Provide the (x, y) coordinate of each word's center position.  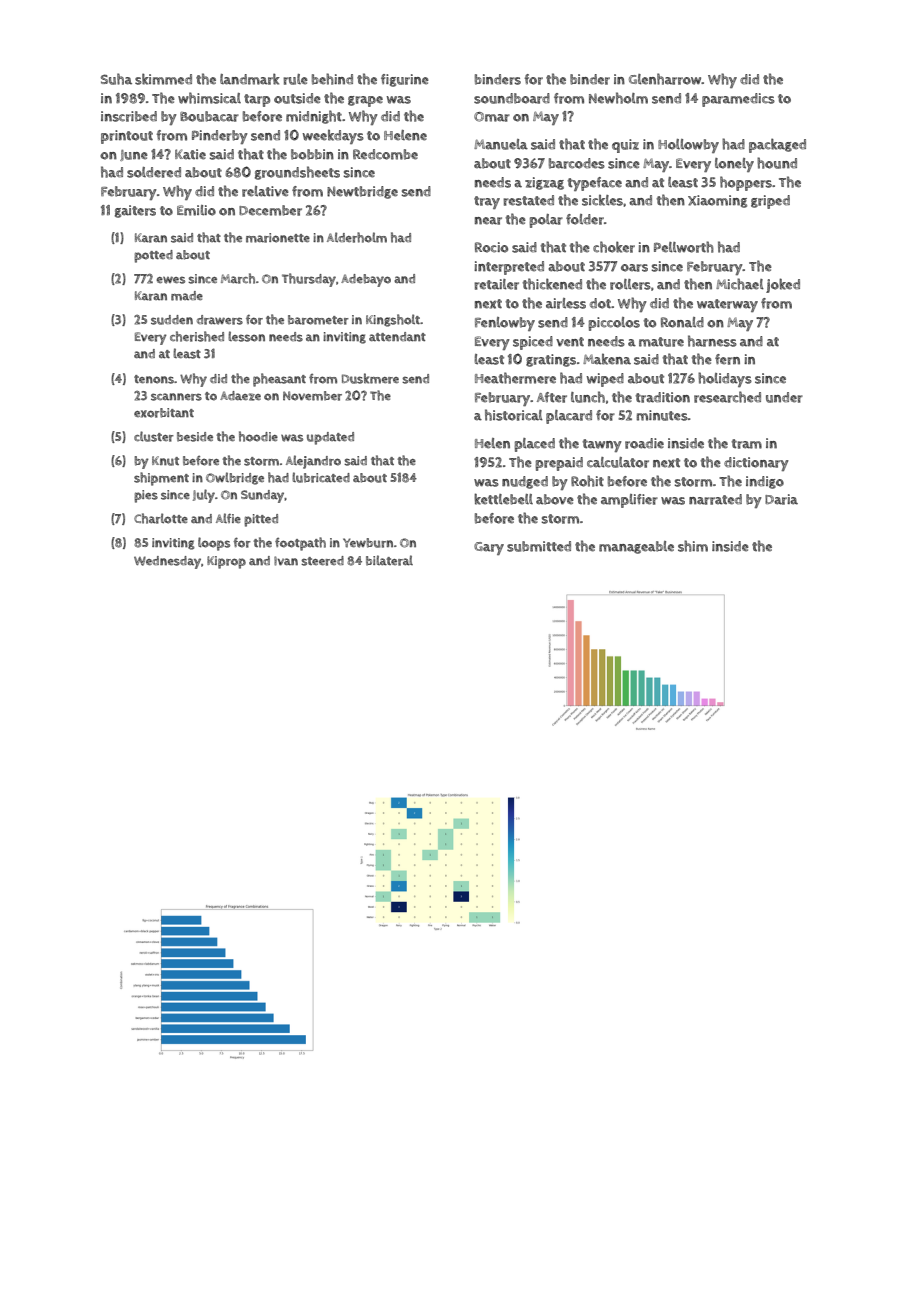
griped (770, 202)
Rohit (587, 481)
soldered (154, 172)
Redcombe (385, 154)
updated (330, 438)
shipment (161, 479)
